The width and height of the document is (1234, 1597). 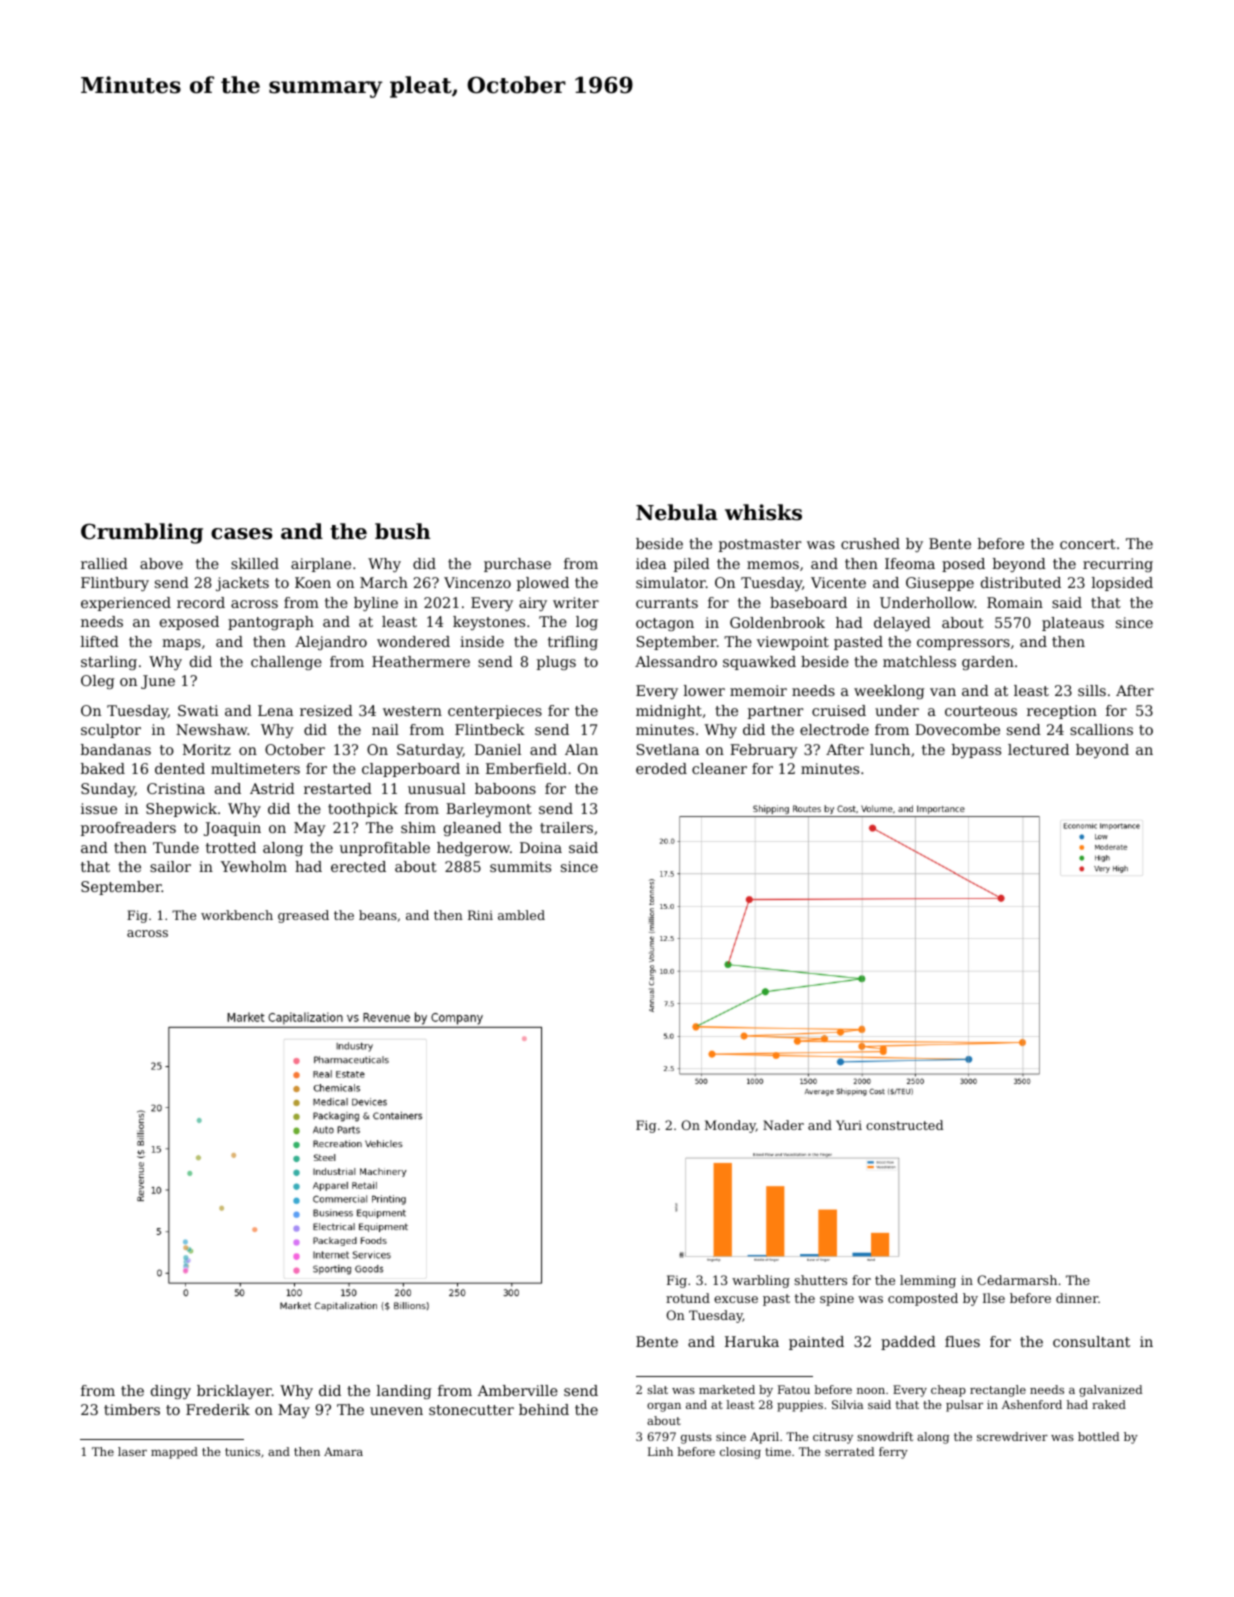 I want to click on workbench, so click(x=237, y=915).
